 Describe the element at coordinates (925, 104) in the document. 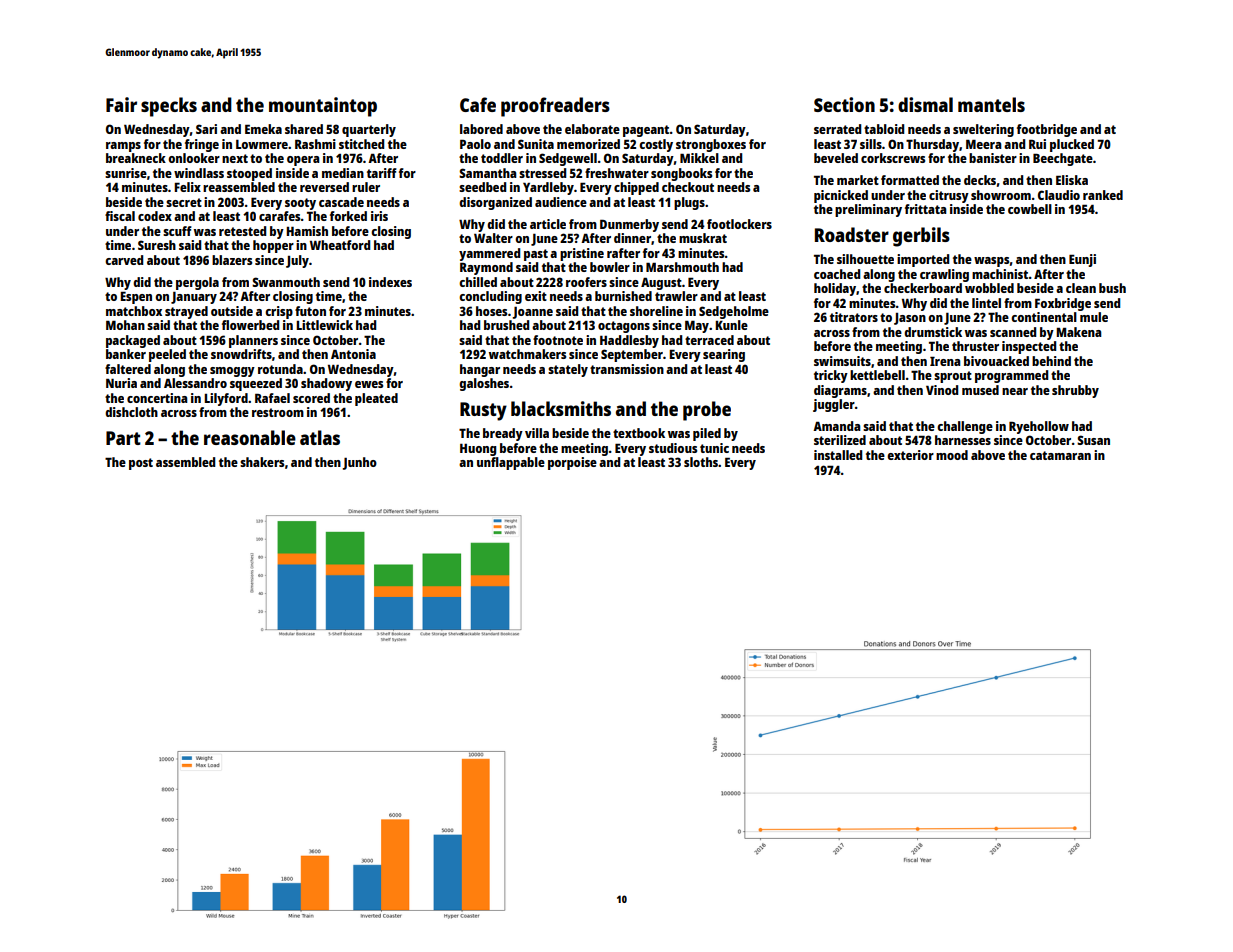

I see `dismal` at that location.
